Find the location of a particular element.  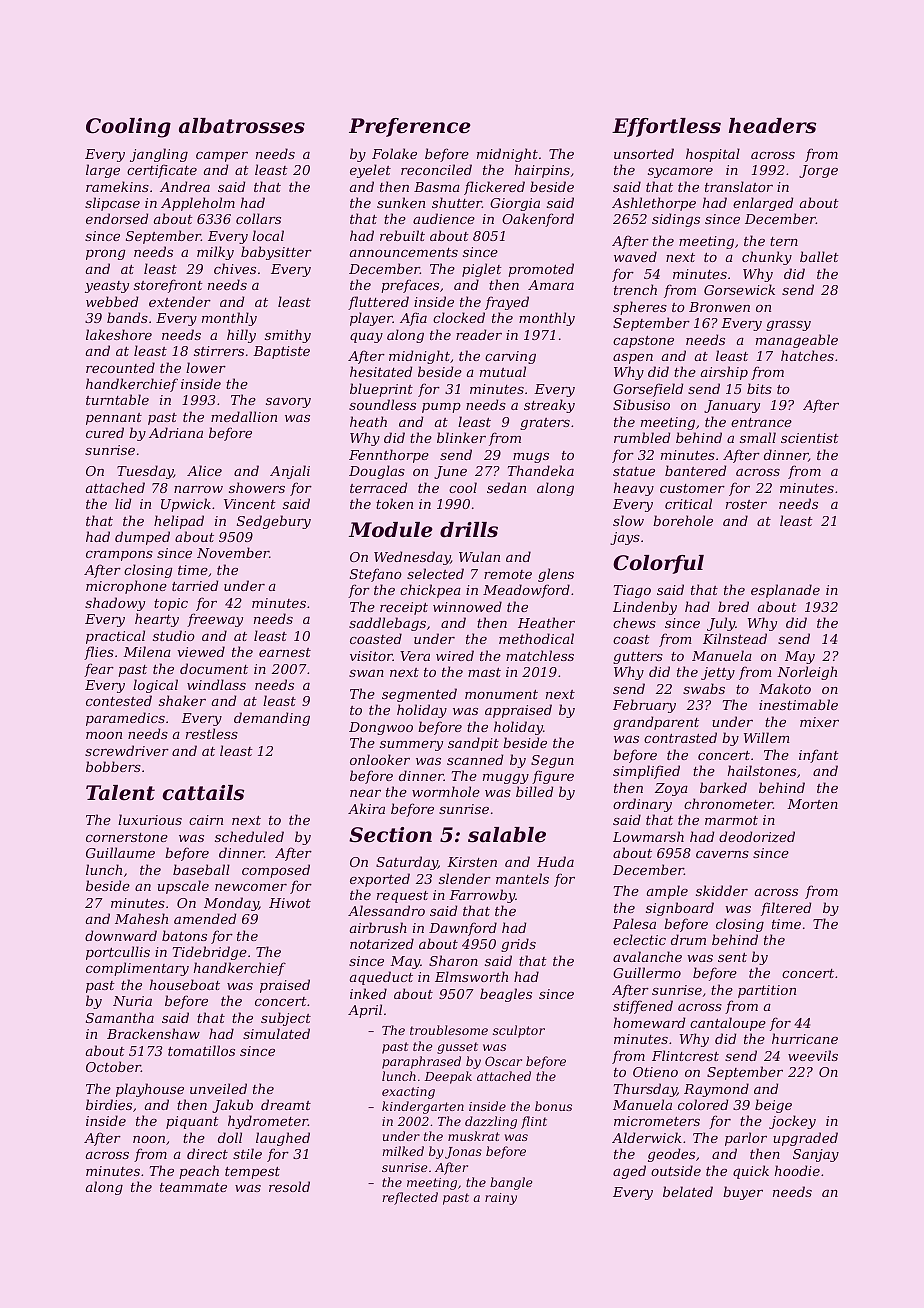

birdies is located at coordinates (109, 1104).
